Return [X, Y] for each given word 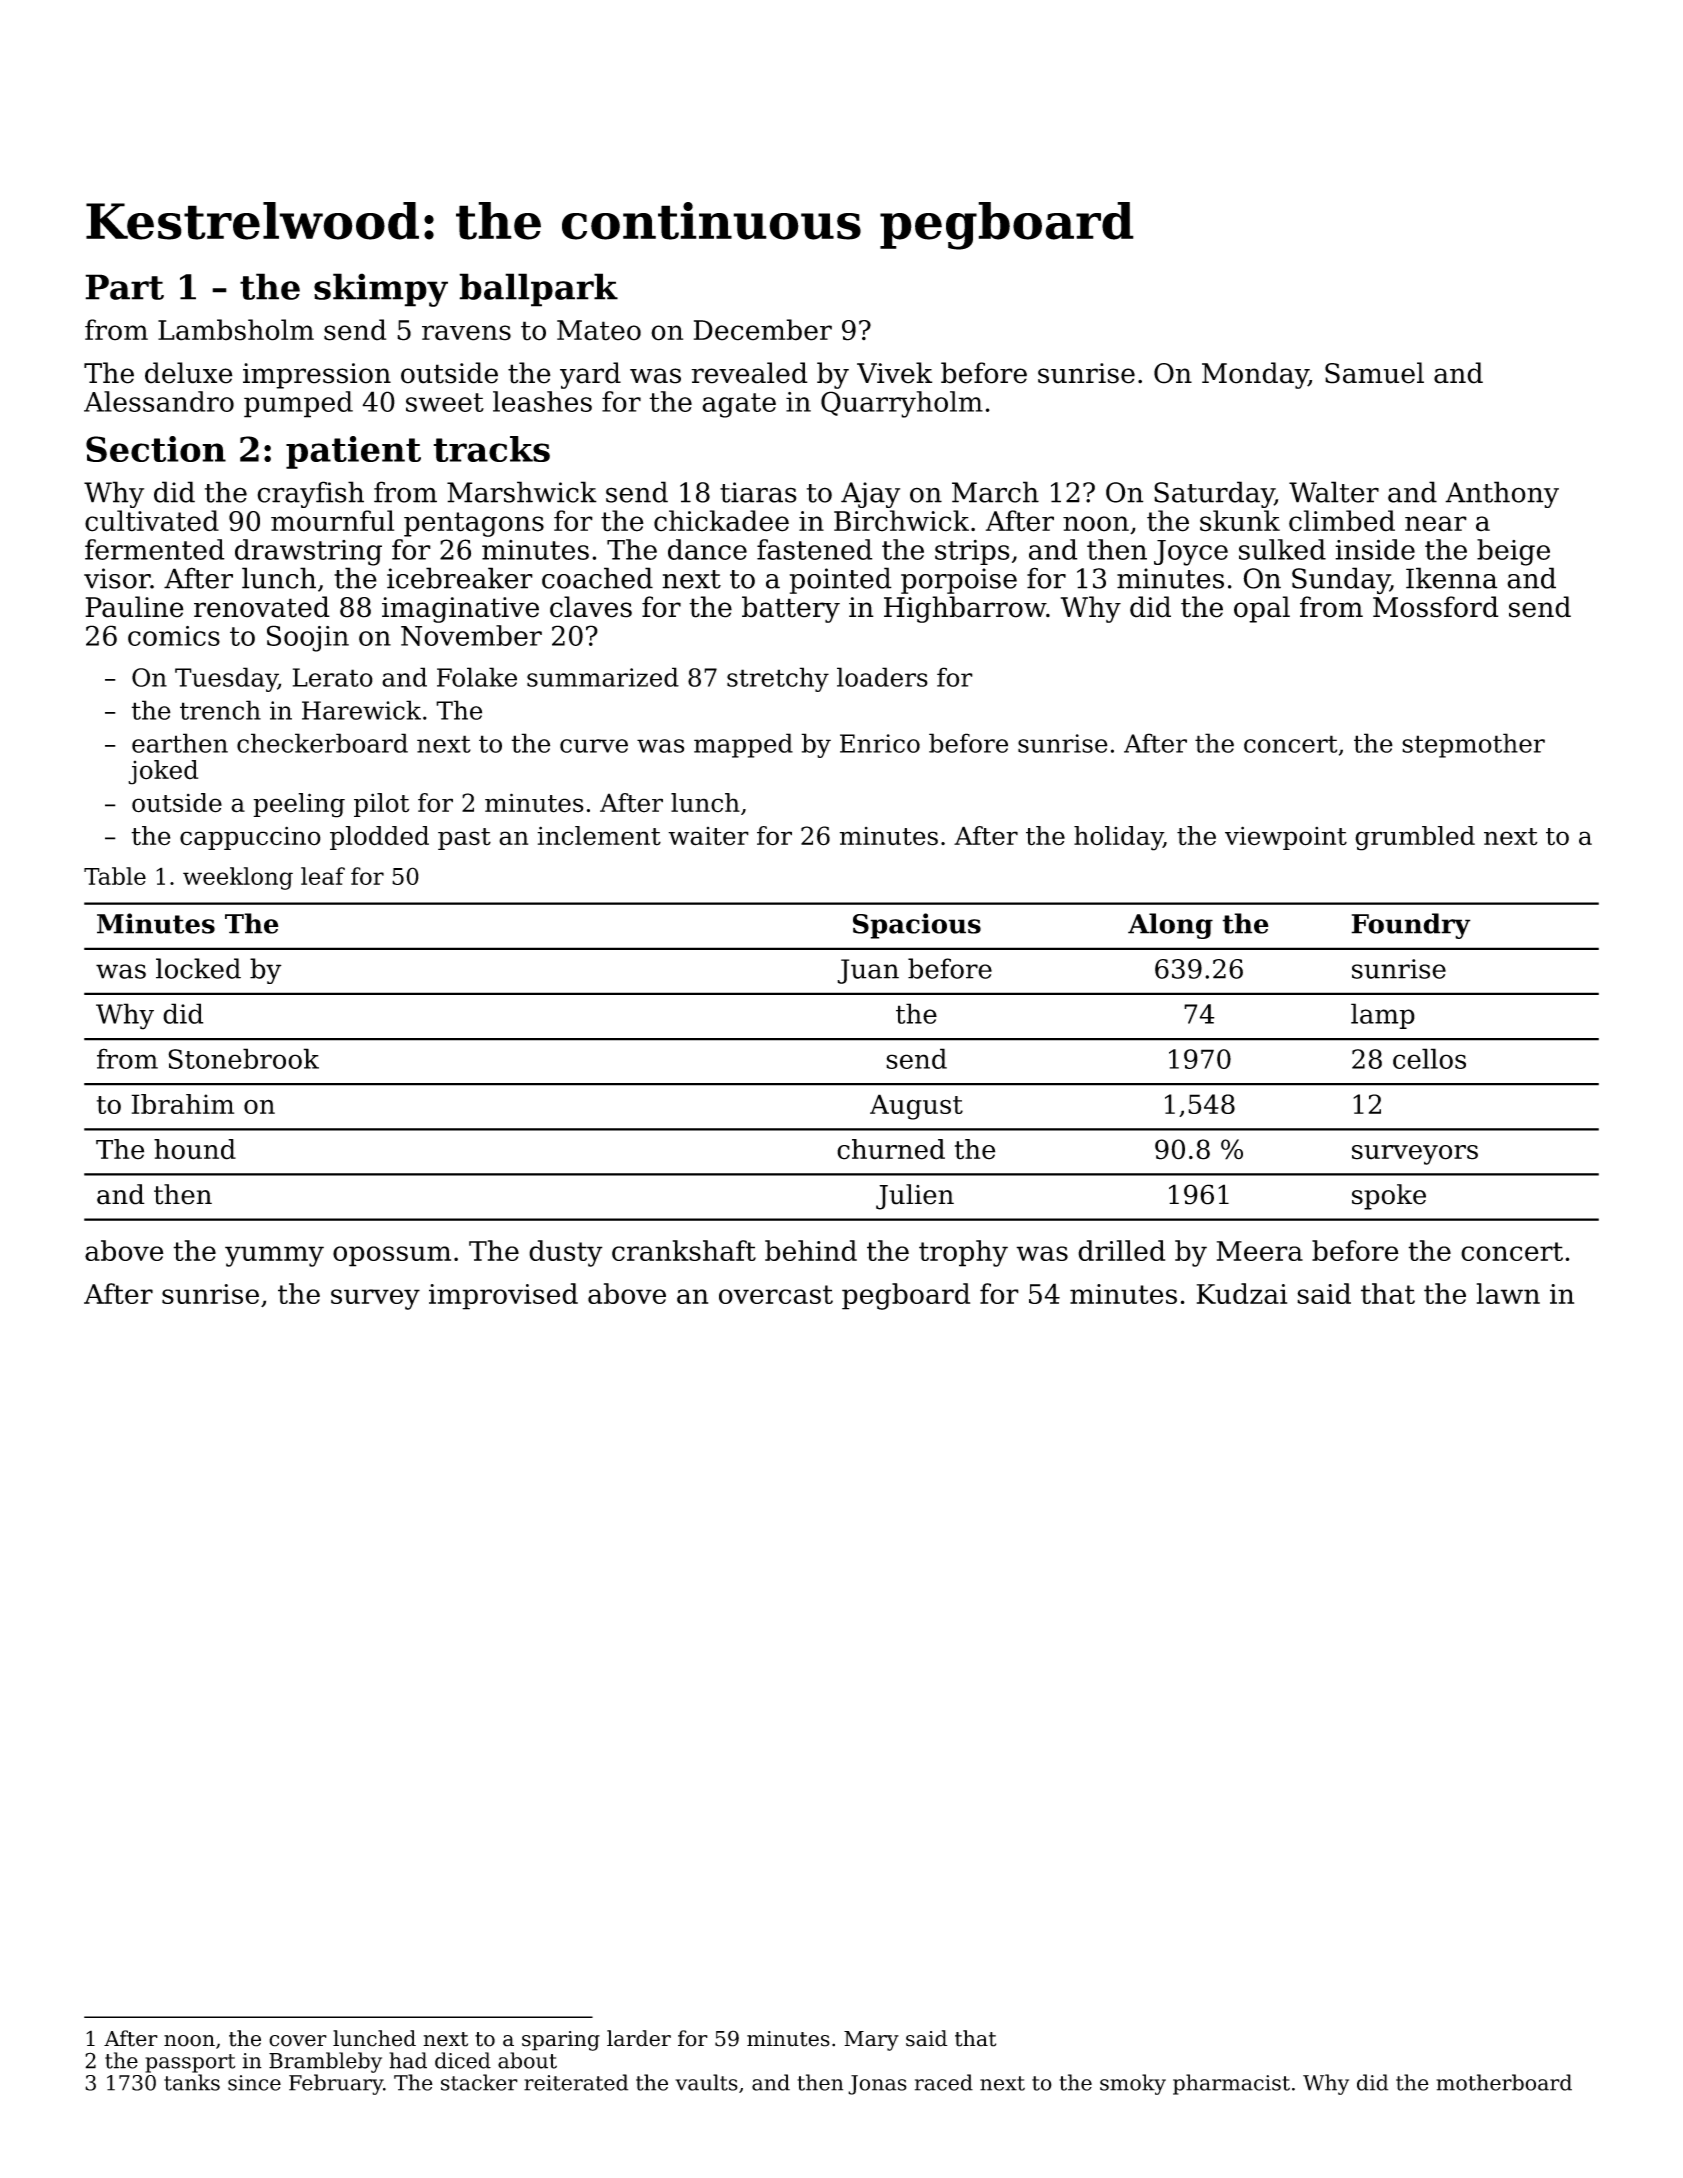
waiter [708, 836]
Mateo [599, 330]
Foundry [1411, 926]
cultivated [152, 521]
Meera [1260, 1251]
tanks [192, 2082]
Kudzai [1242, 1293]
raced [944, 2082]
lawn [1508, 1293]
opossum [392, 1256]
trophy [963, 1253]
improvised [503, 1296]
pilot [381, 805]
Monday [1255, 375]
